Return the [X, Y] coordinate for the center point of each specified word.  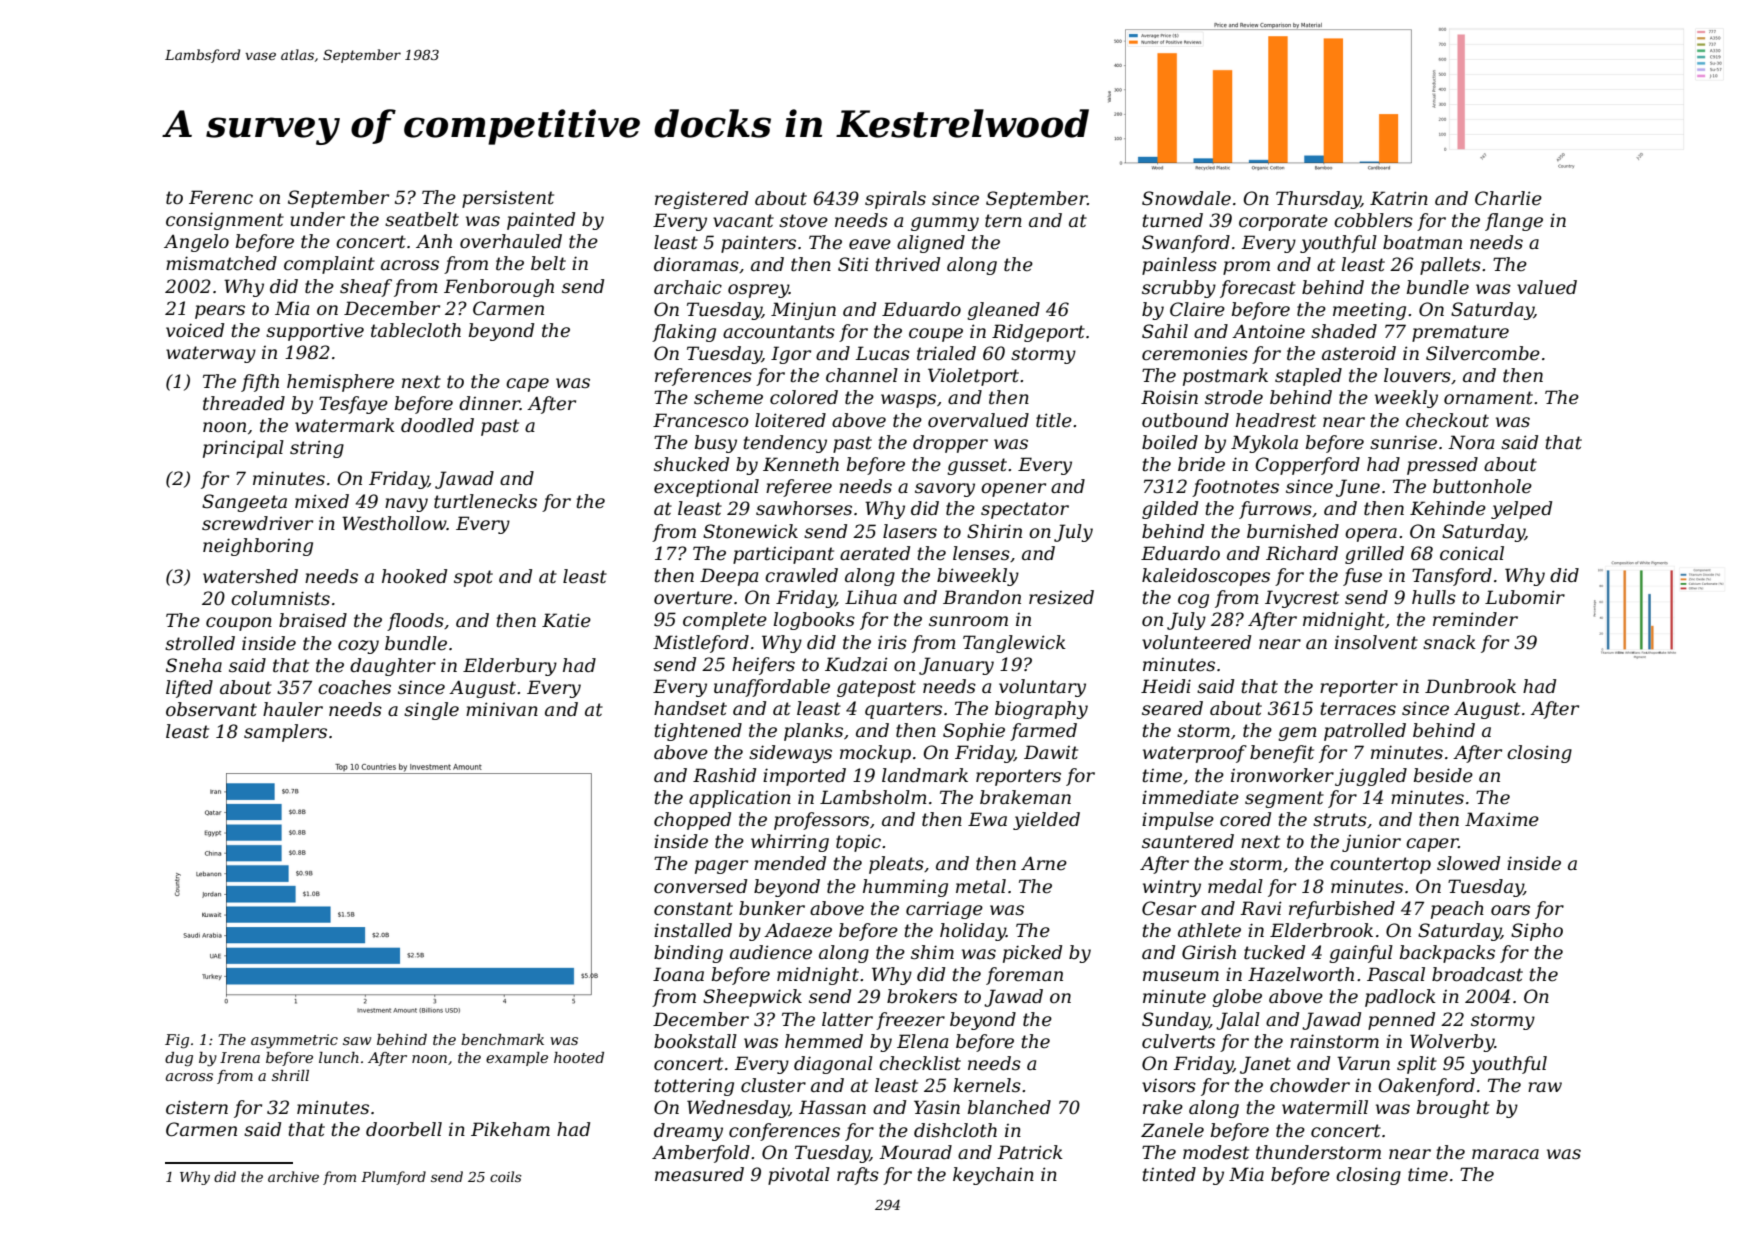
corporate [1283, 222]
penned [1401, 1021]
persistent [508, 199]
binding [688, 954]
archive [293, 1176]
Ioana [678, 974]
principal [243, 449]
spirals [895, 200]
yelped [1521, 510]
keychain [993, 1176]
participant [783, 555]
